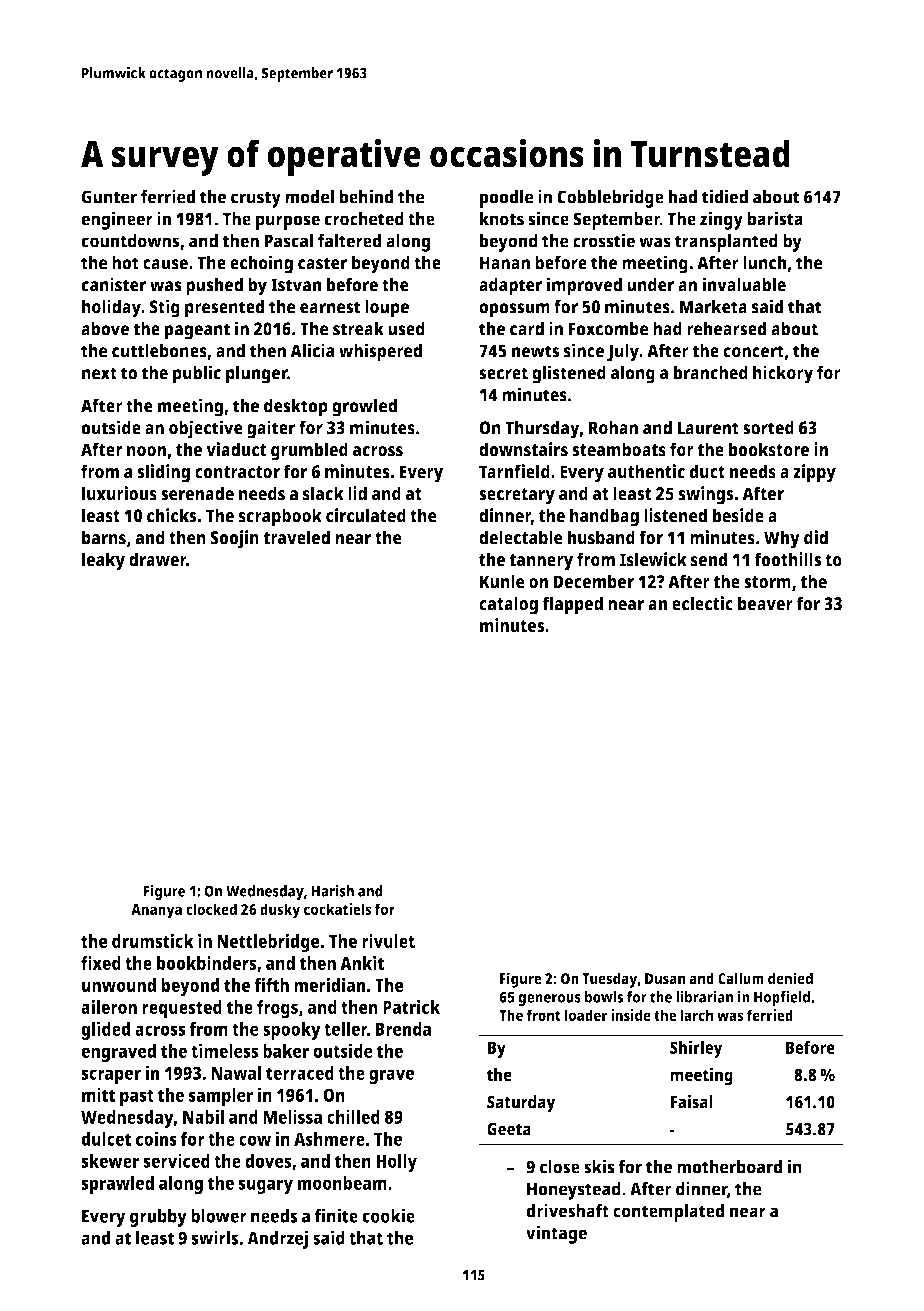 Image resolution: width=924 pixels, height=1311 pixels. Describe the element at coordinates (650, 284) in the screenshot. I see `under` at that location.
